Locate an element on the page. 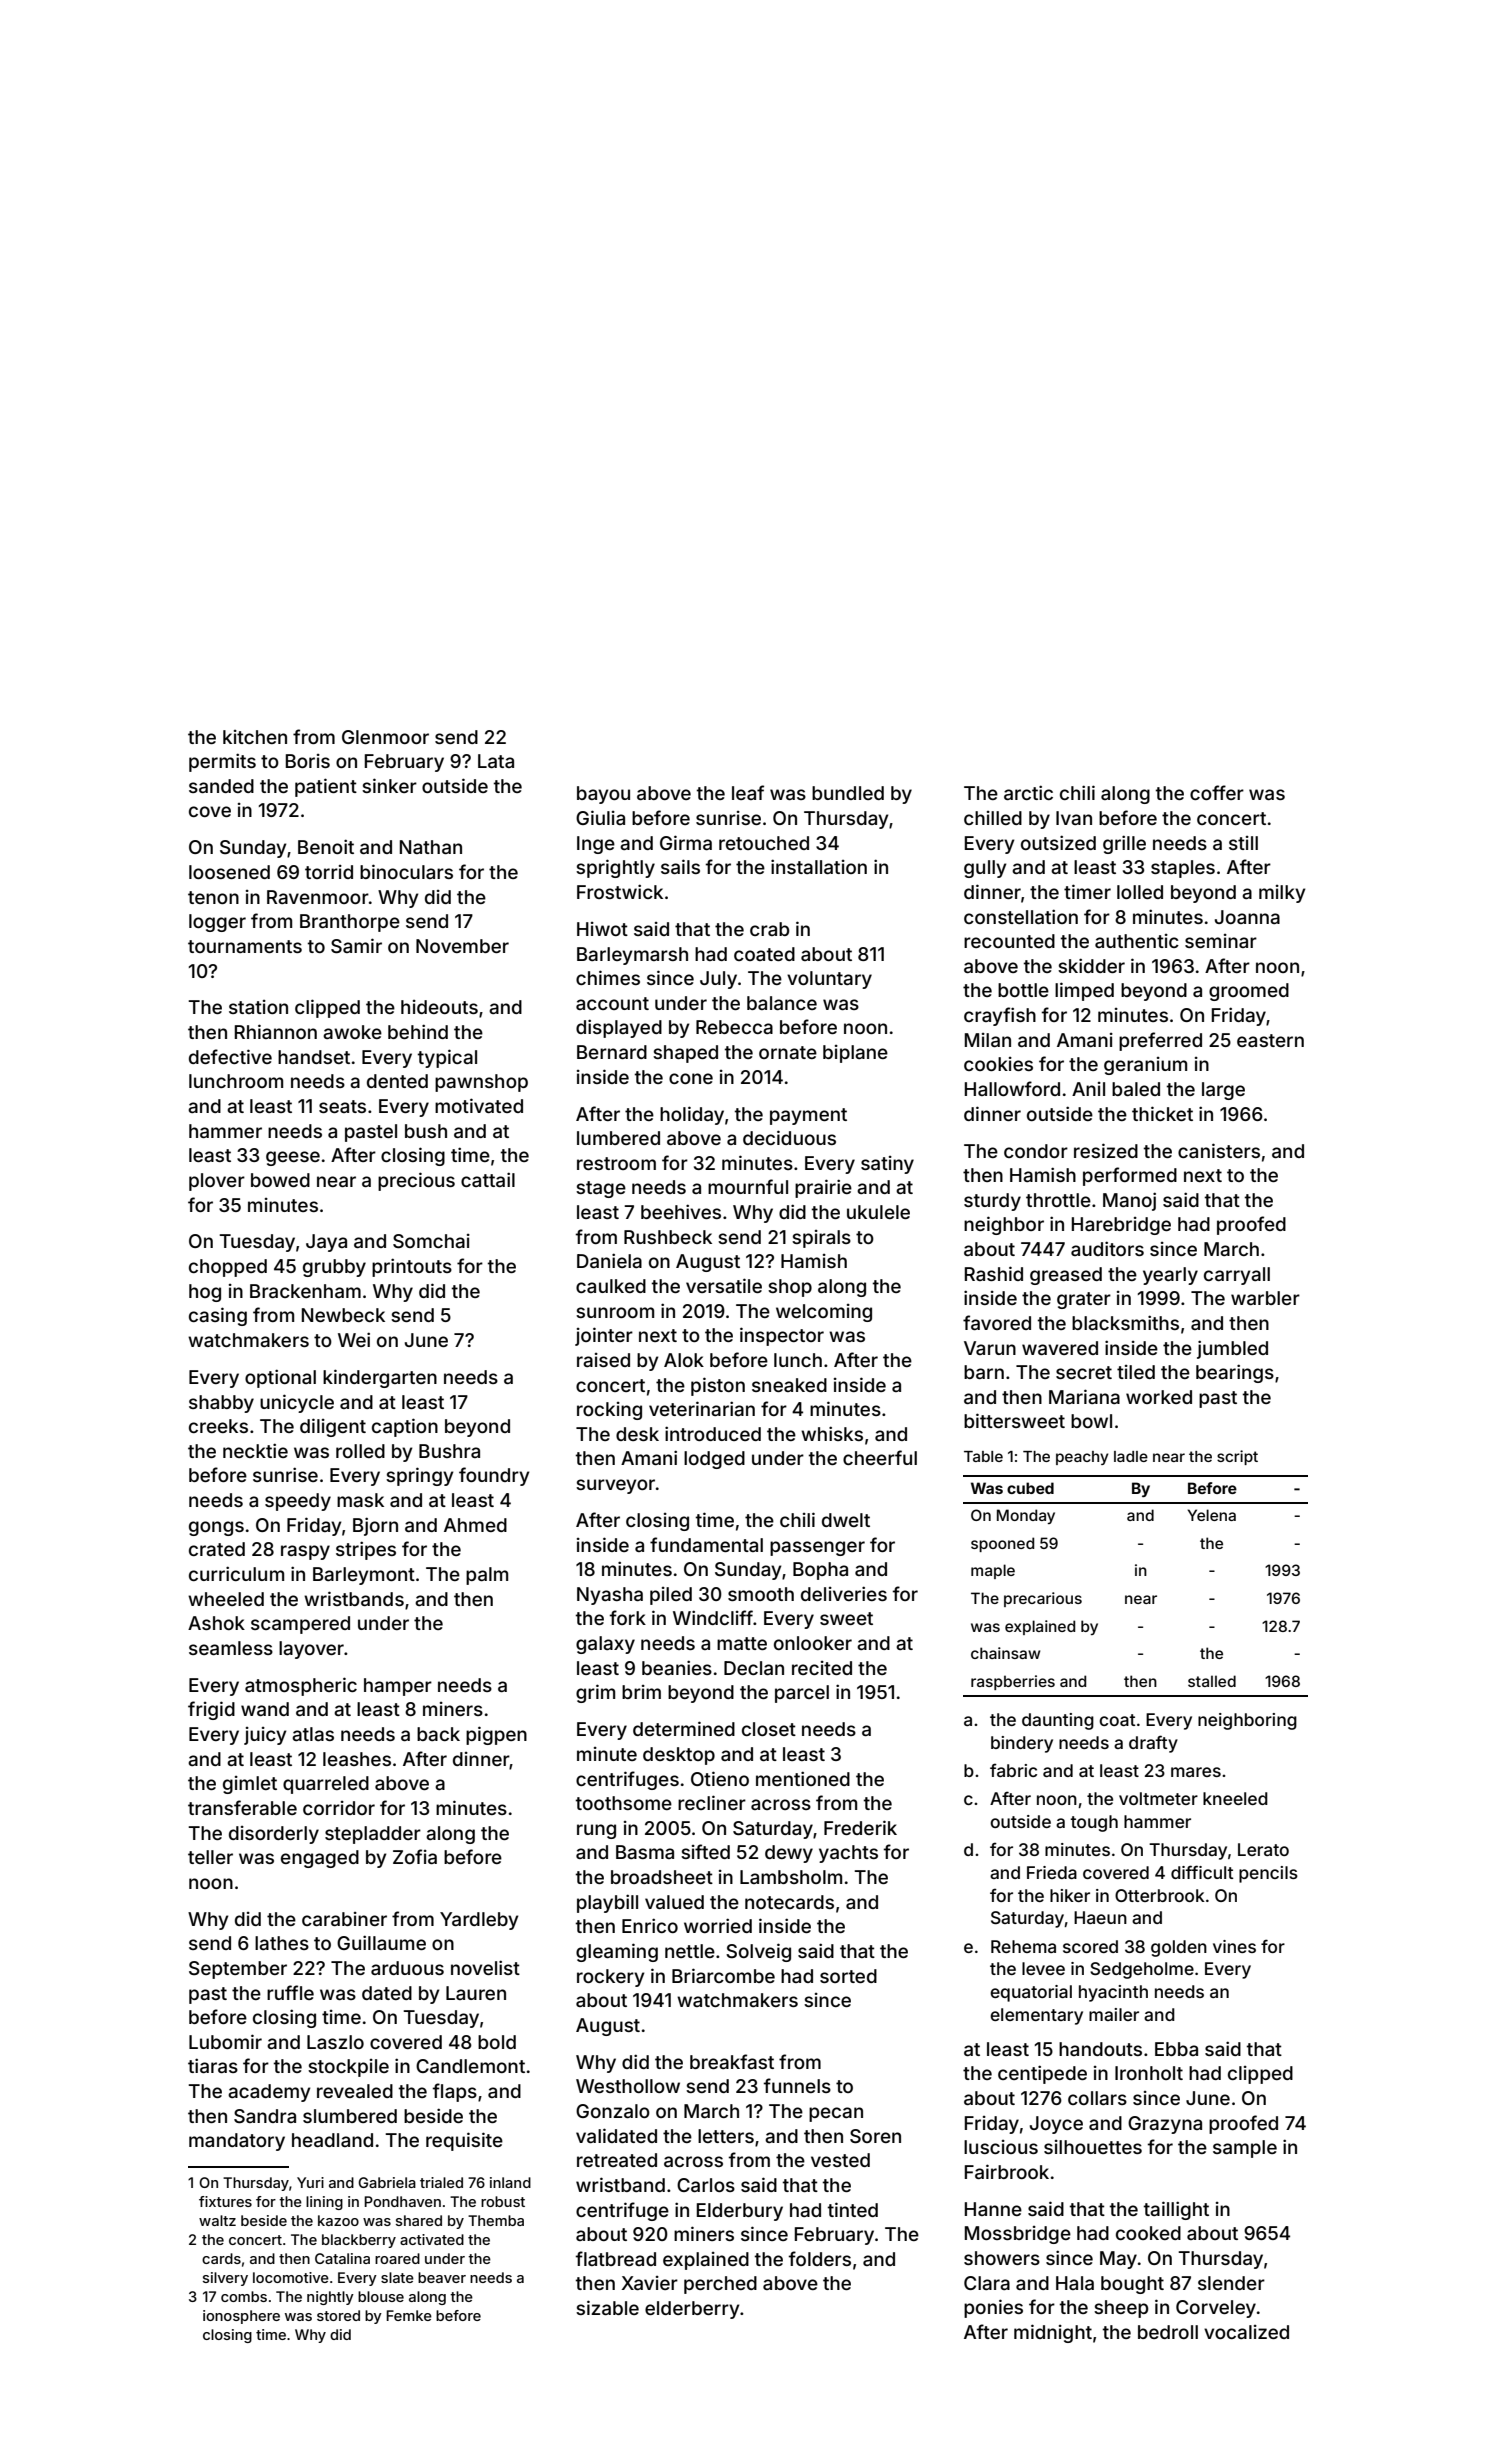 This document has width=1496, height=2464. taillight is located at coordinates (1176, 2210).
